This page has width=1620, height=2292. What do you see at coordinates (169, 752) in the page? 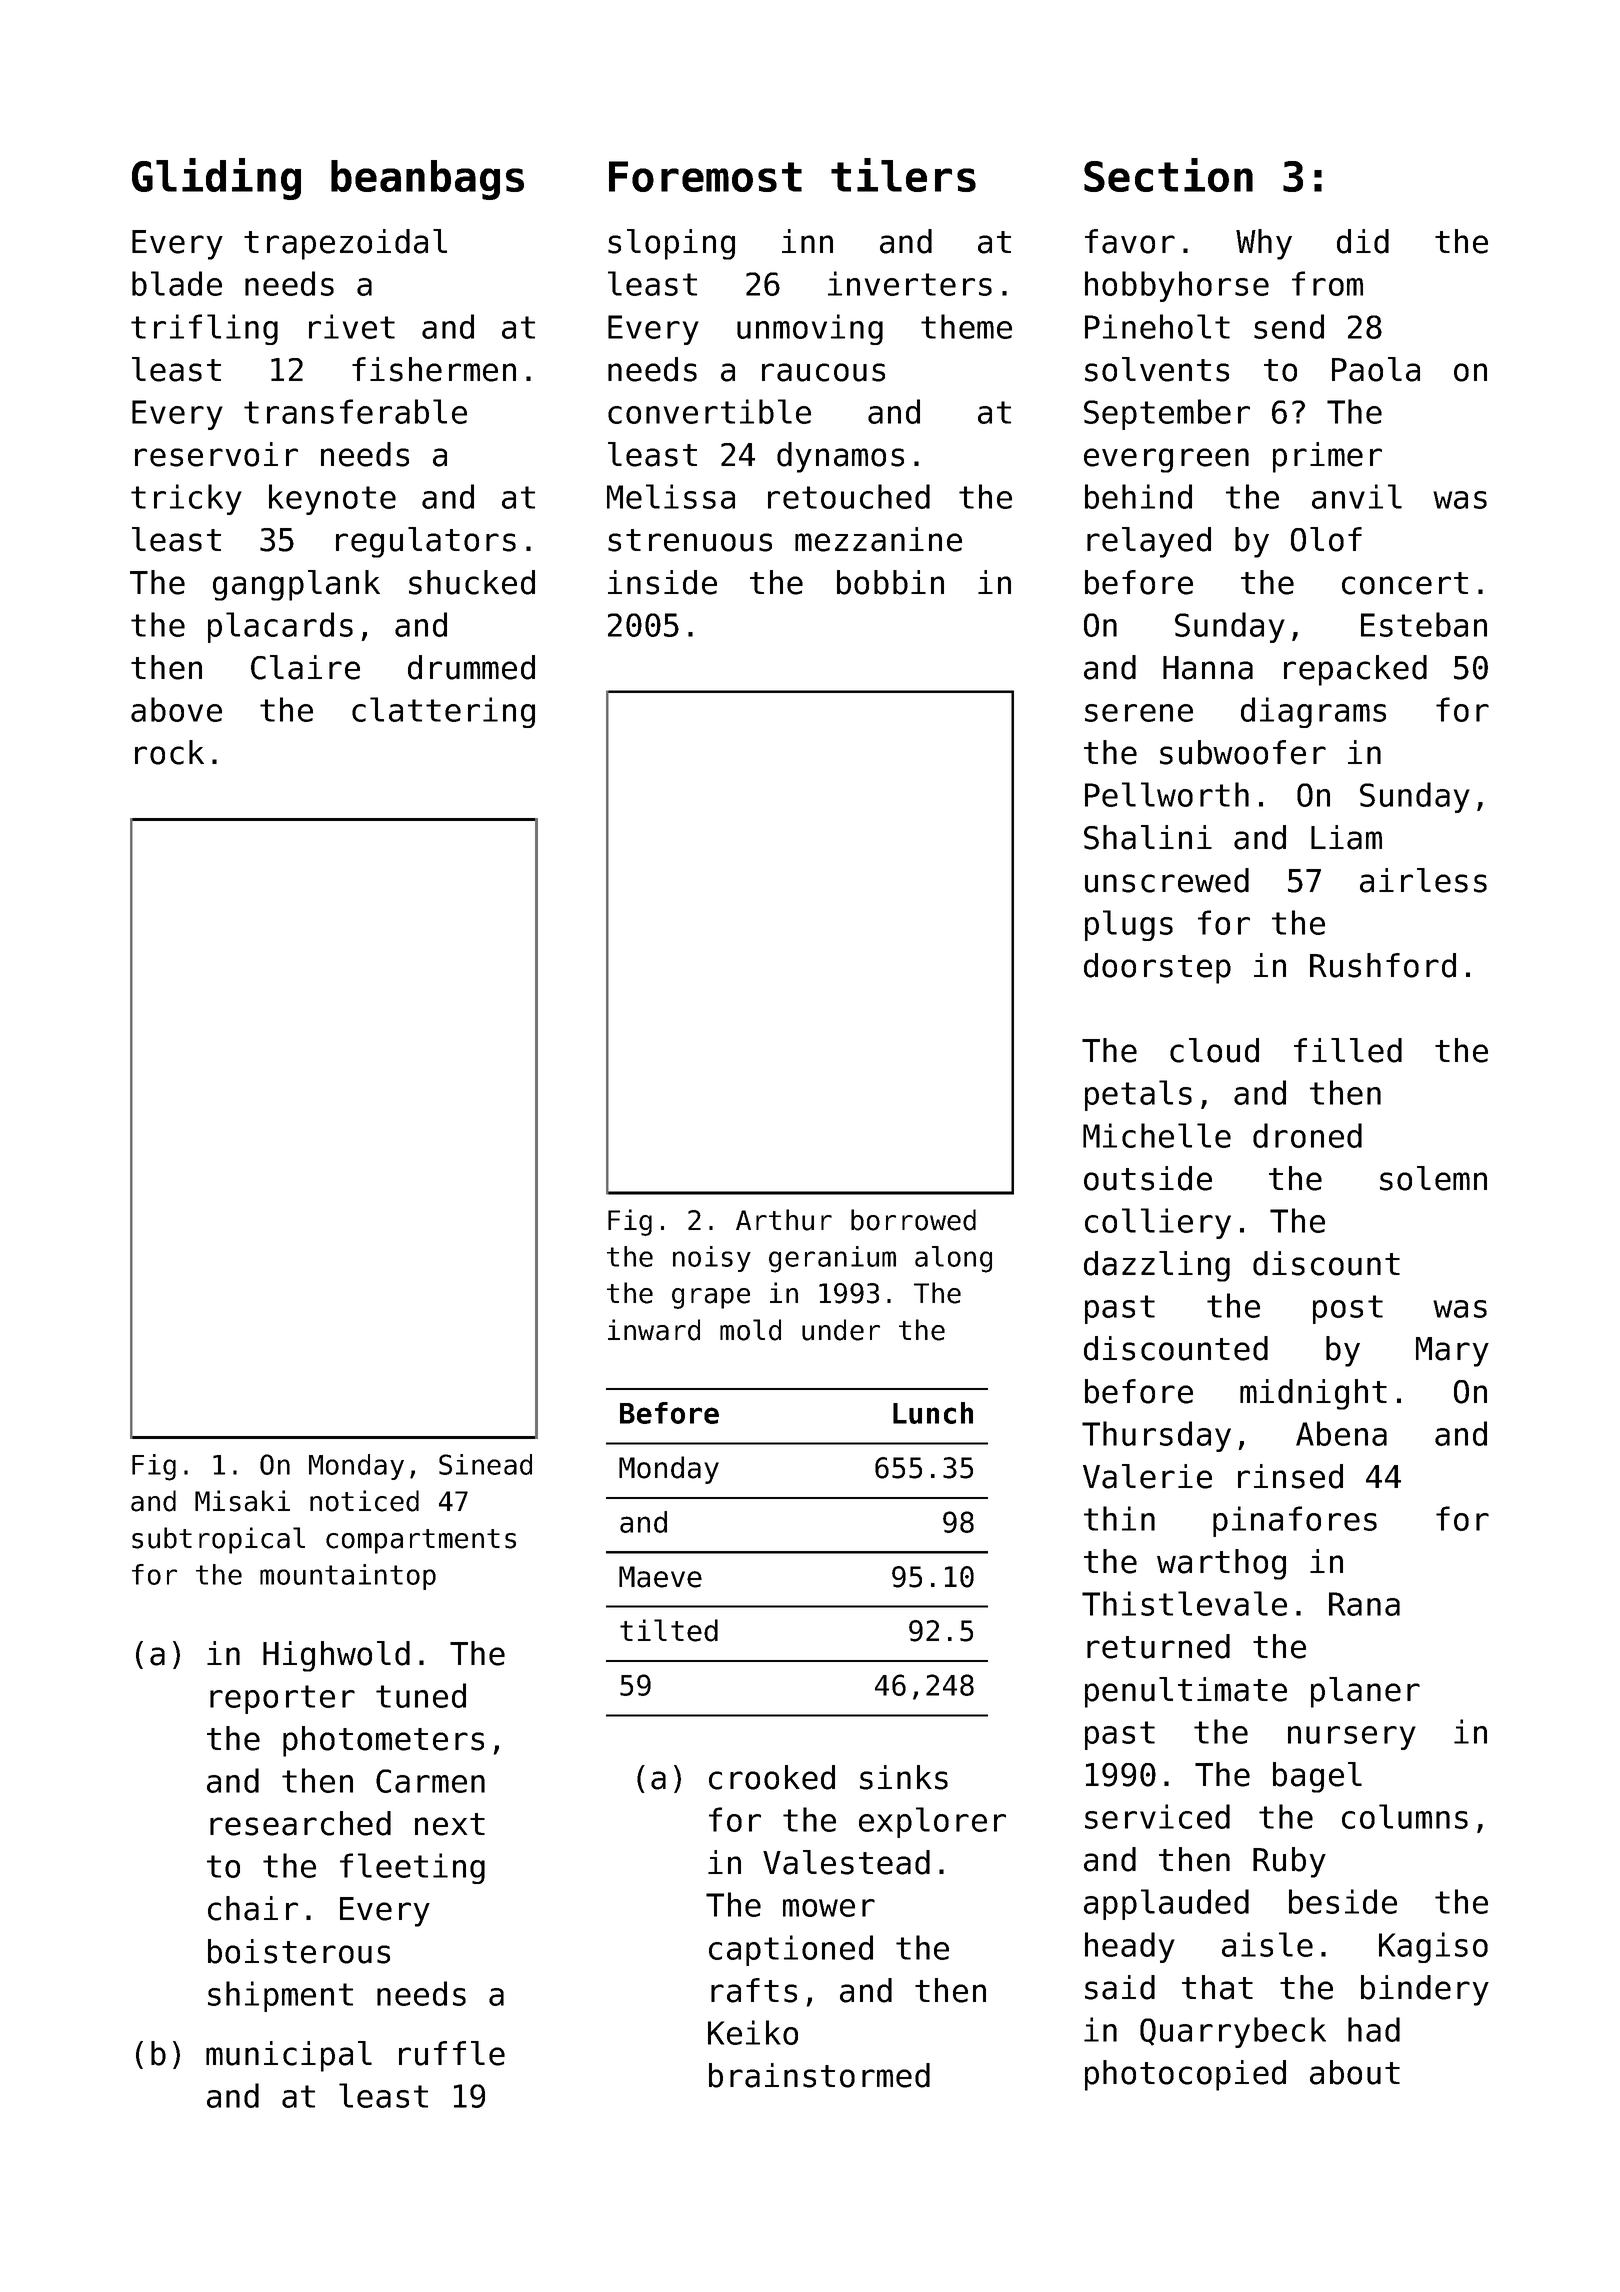
I see `rock` at bounding box center [169, 752].
